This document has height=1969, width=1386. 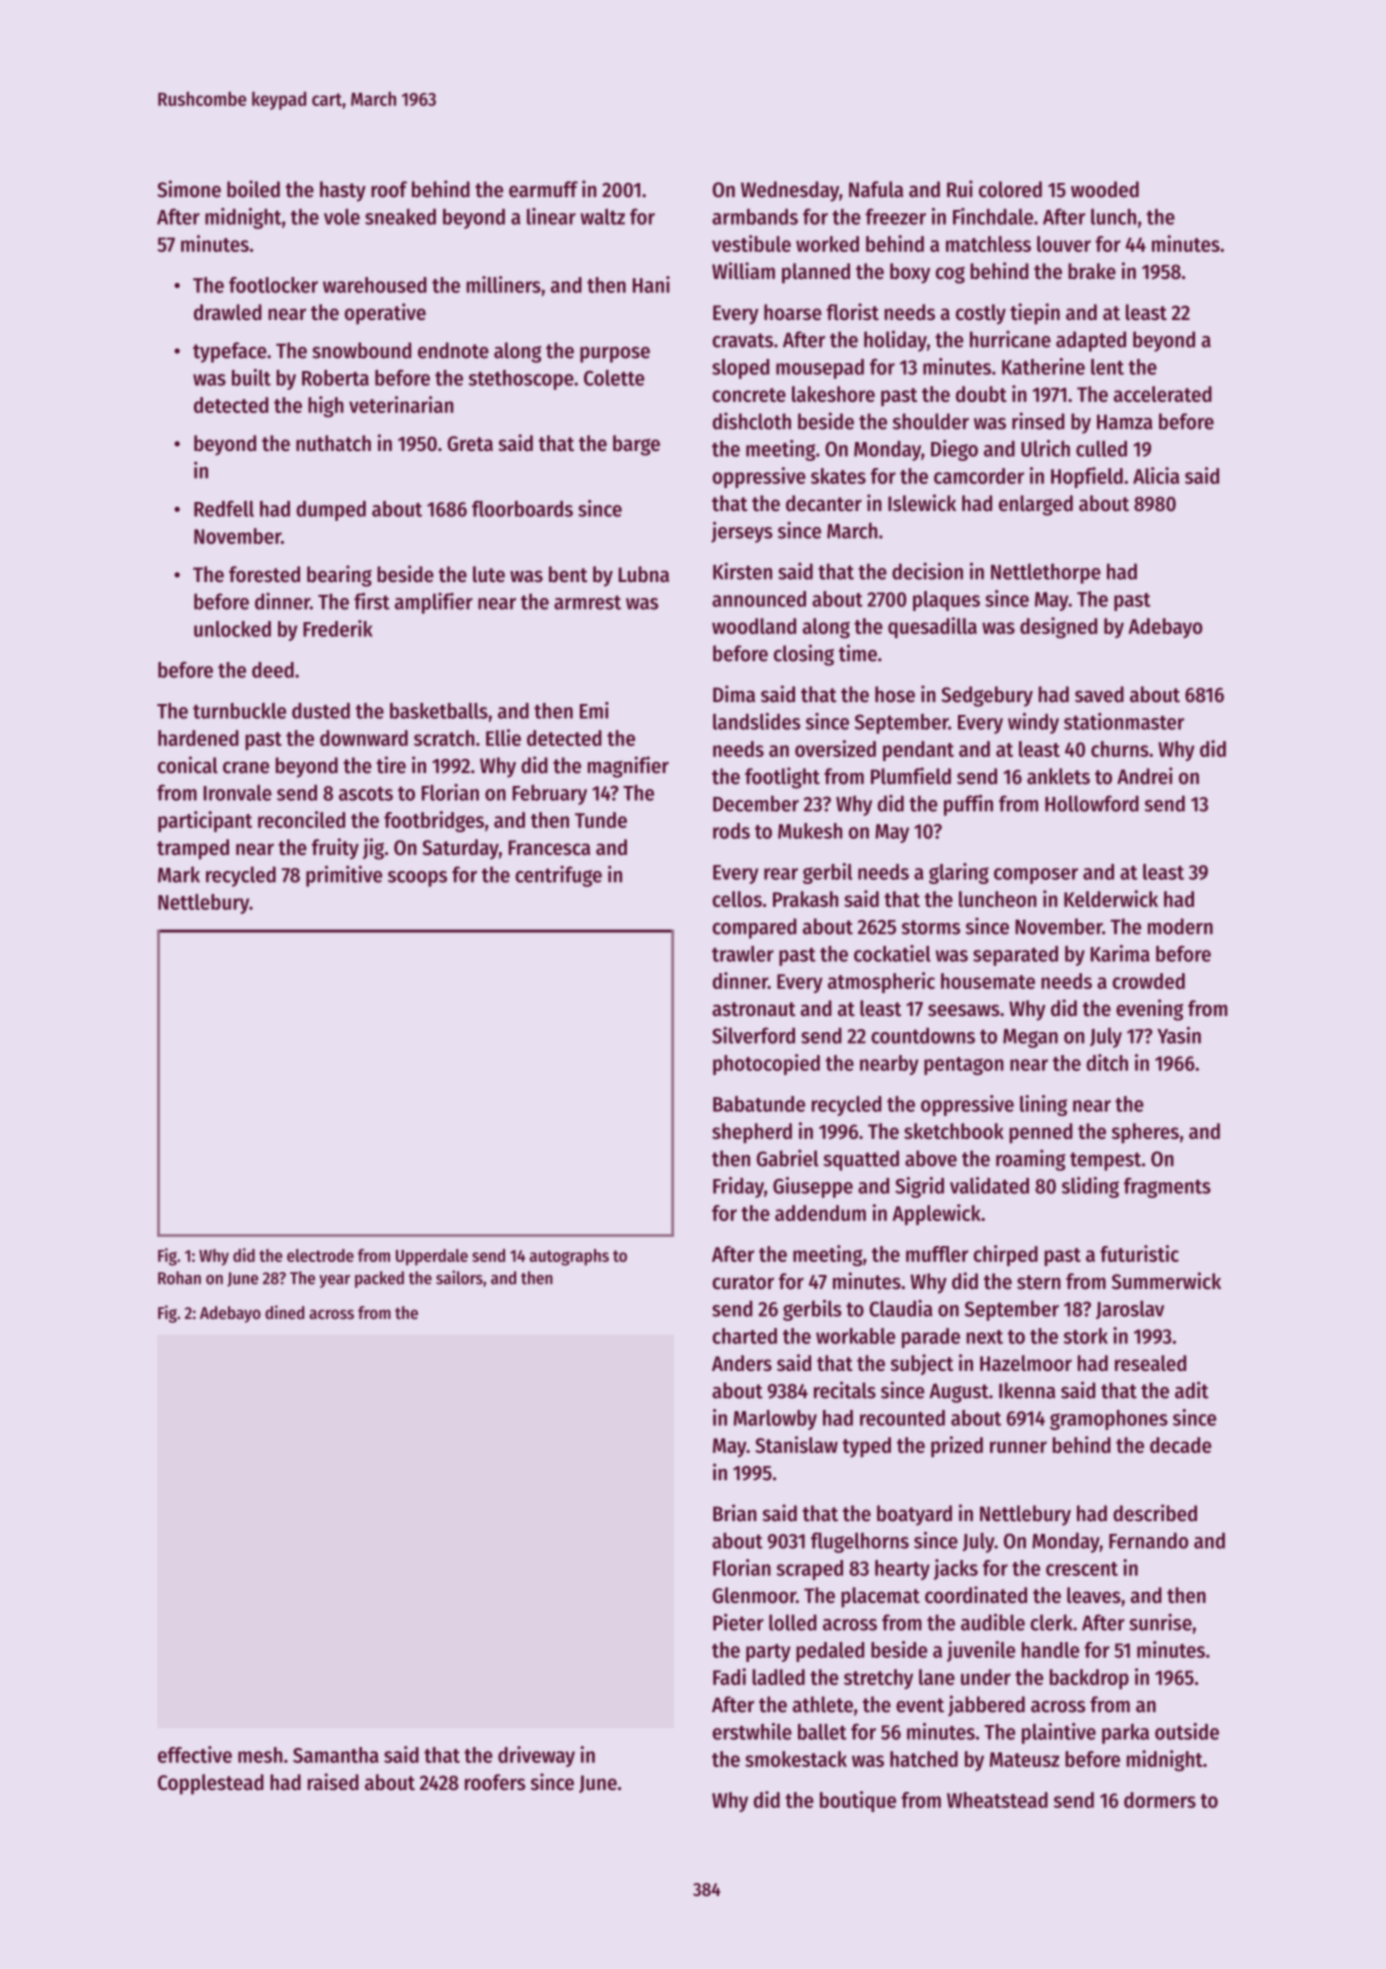 I want to click on unlocked, so click(x=232, y=629).
